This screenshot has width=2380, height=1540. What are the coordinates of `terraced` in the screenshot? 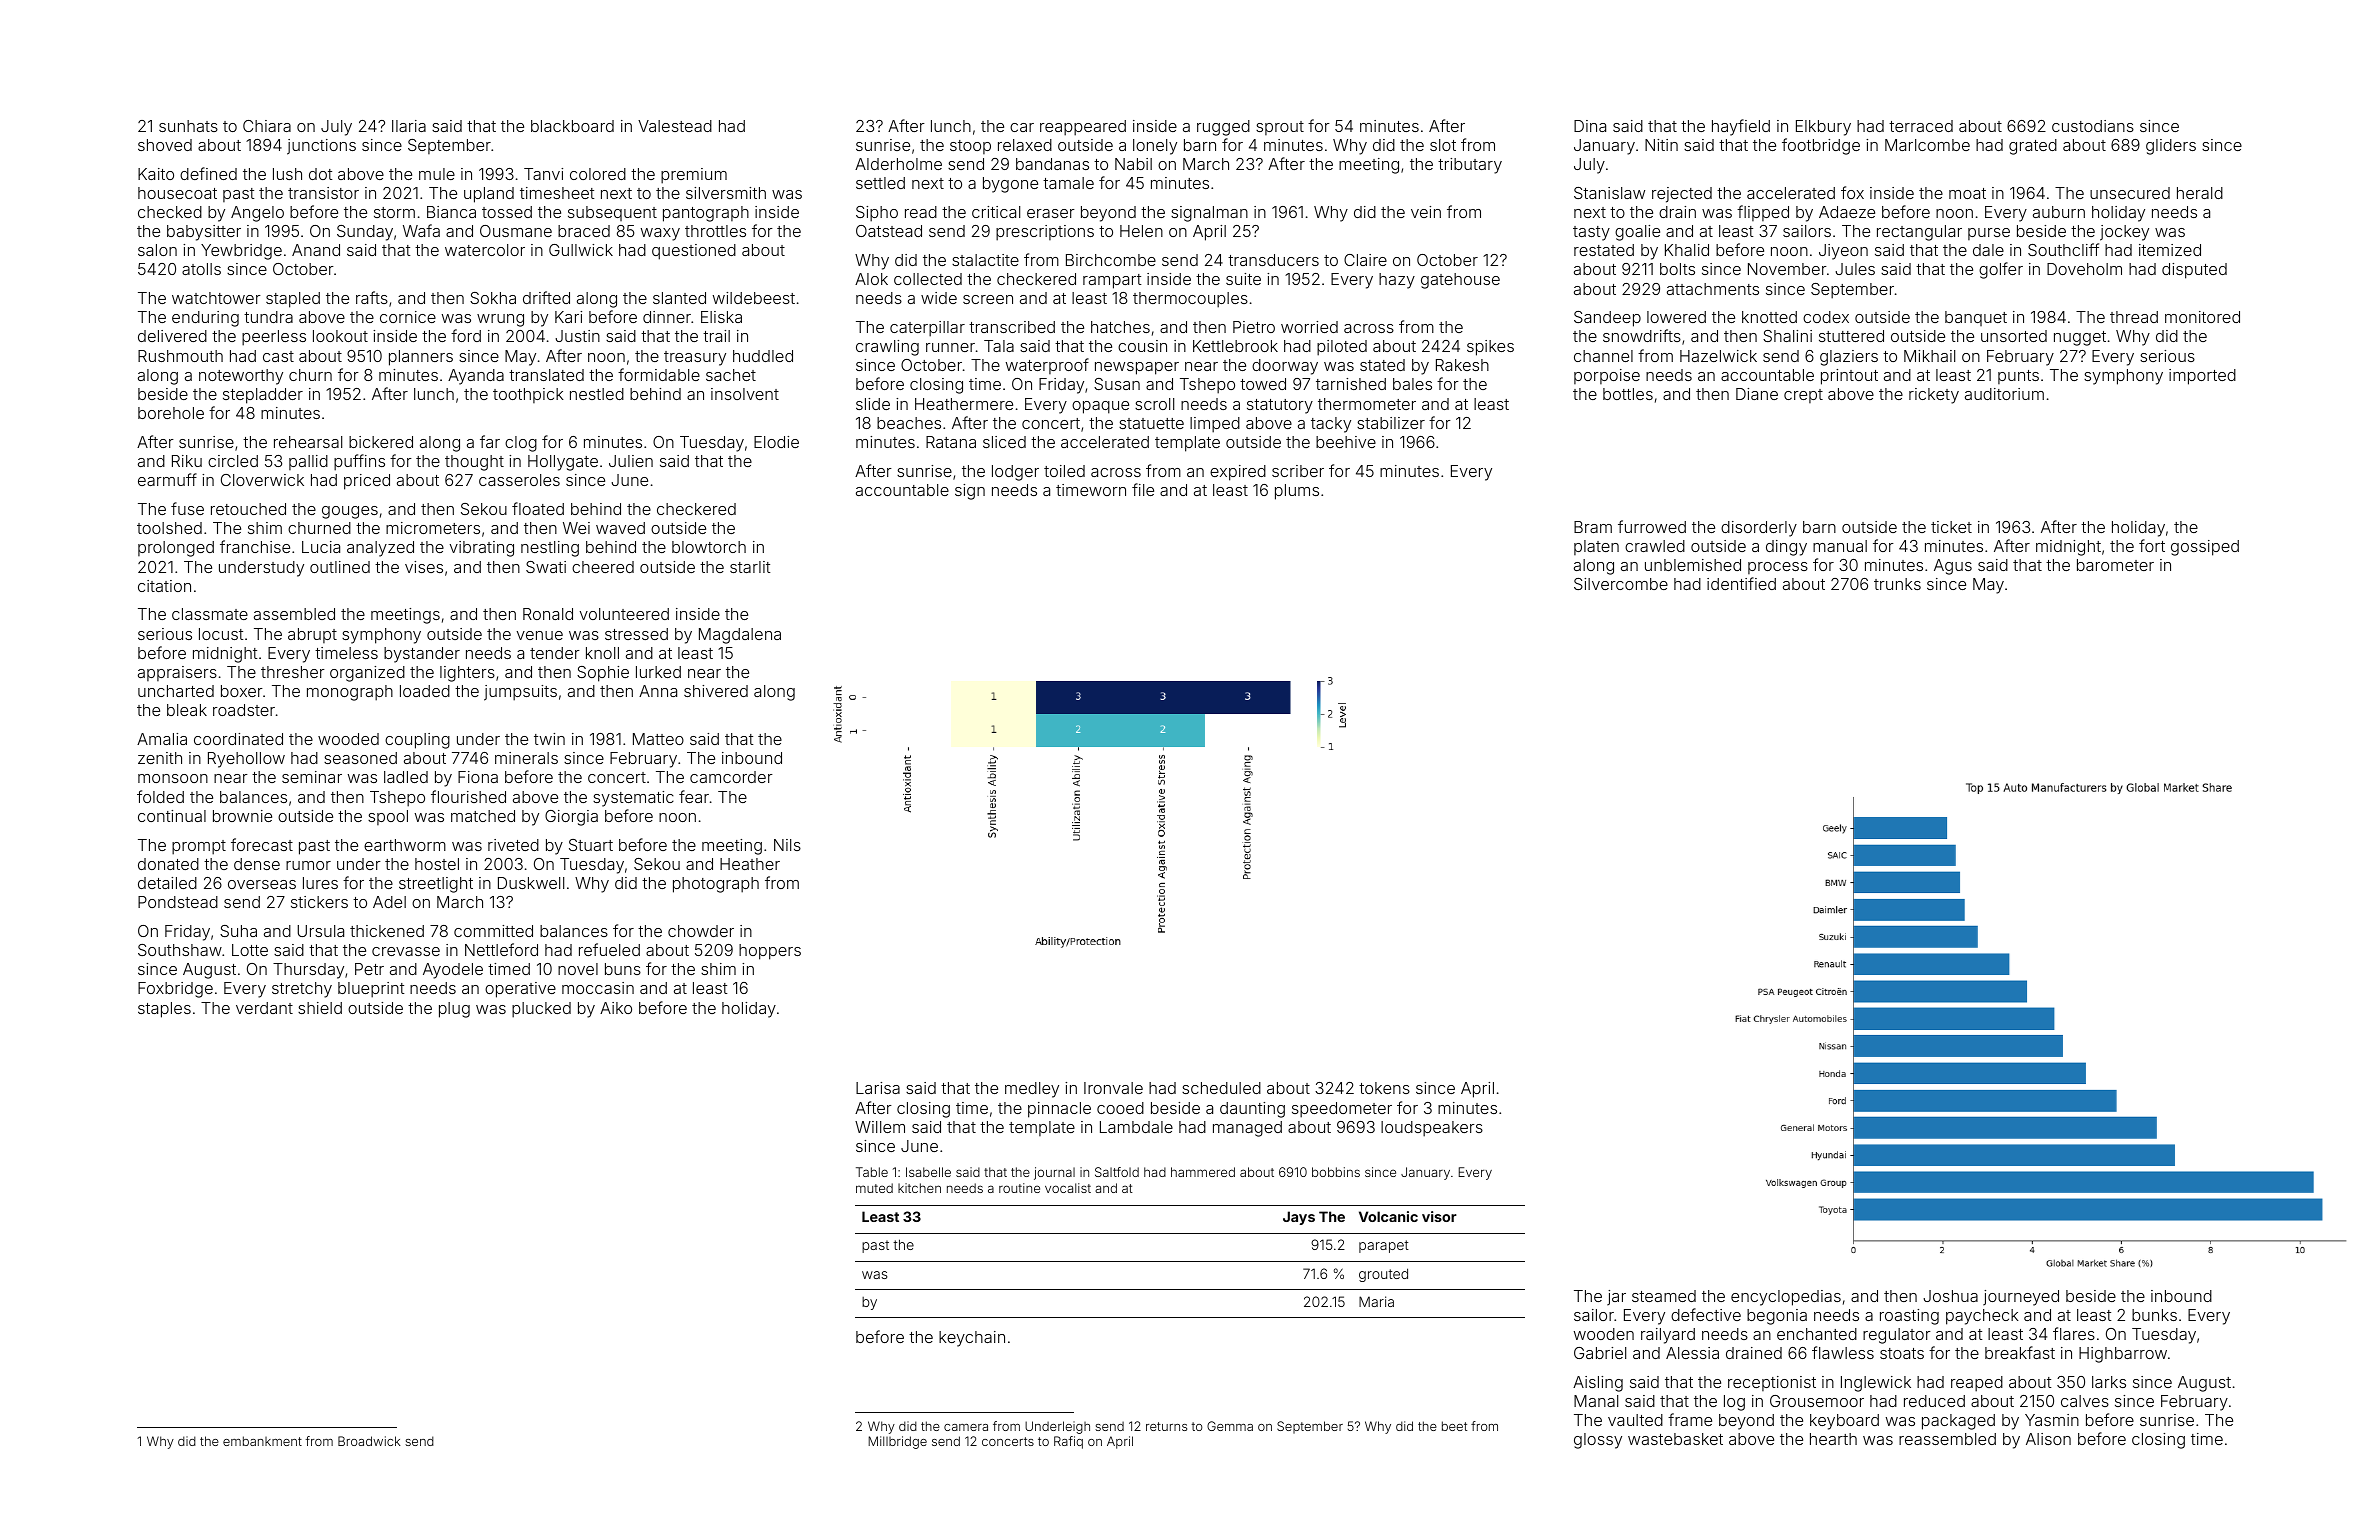 It's located at (1921, 126).
